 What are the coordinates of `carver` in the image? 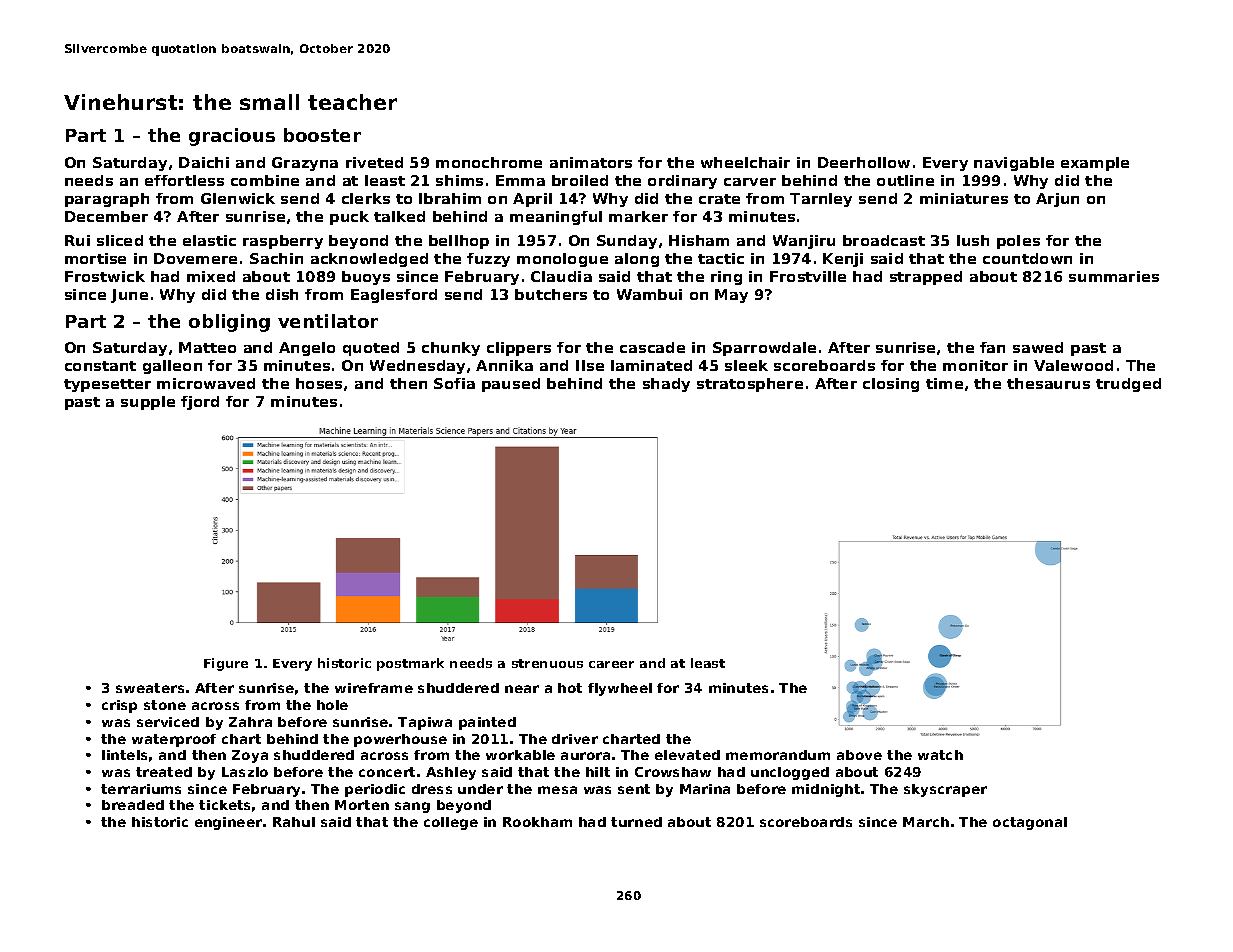 It's located at (750, 182).
